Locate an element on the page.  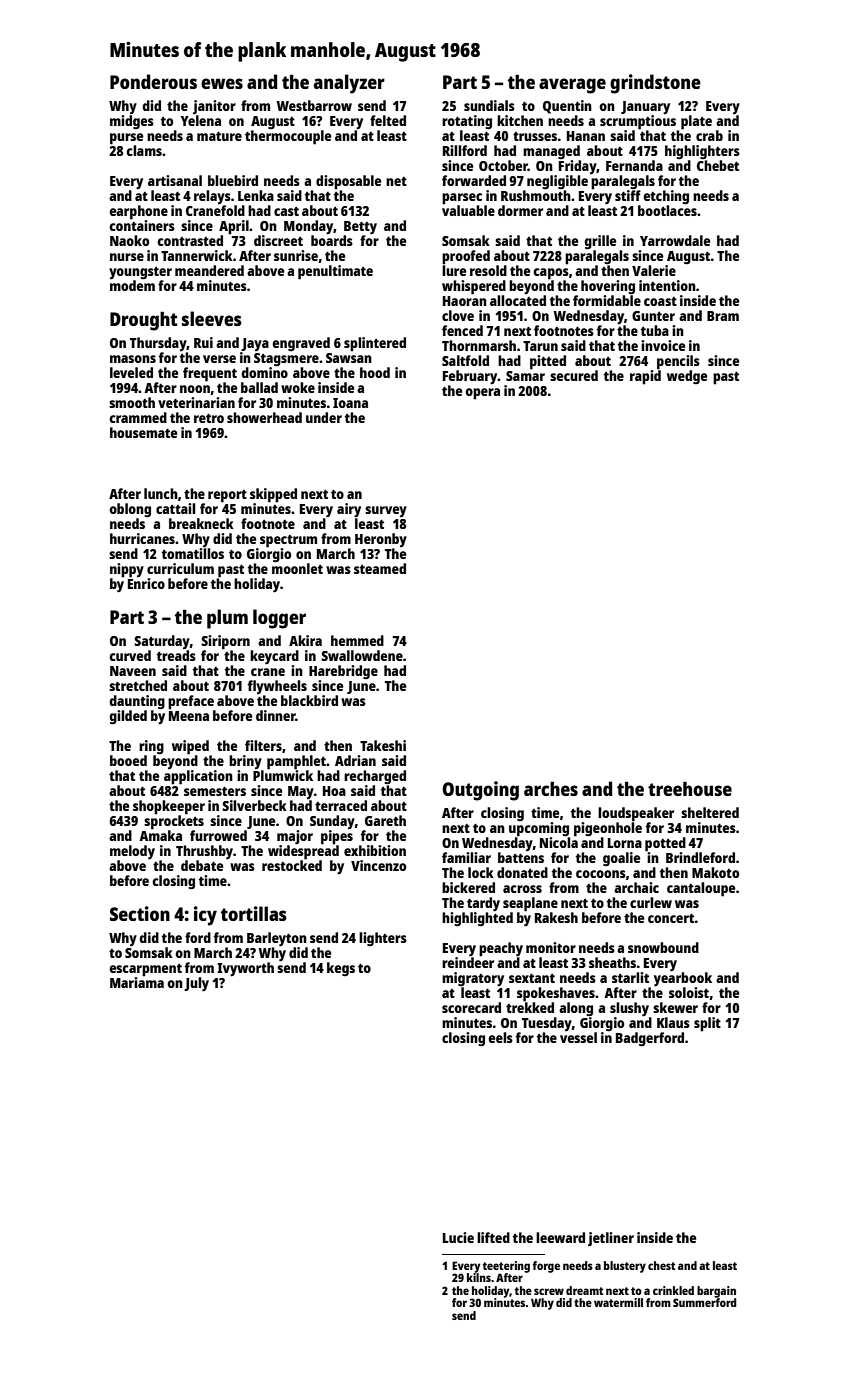
October is located at coordinates (503, 165).
